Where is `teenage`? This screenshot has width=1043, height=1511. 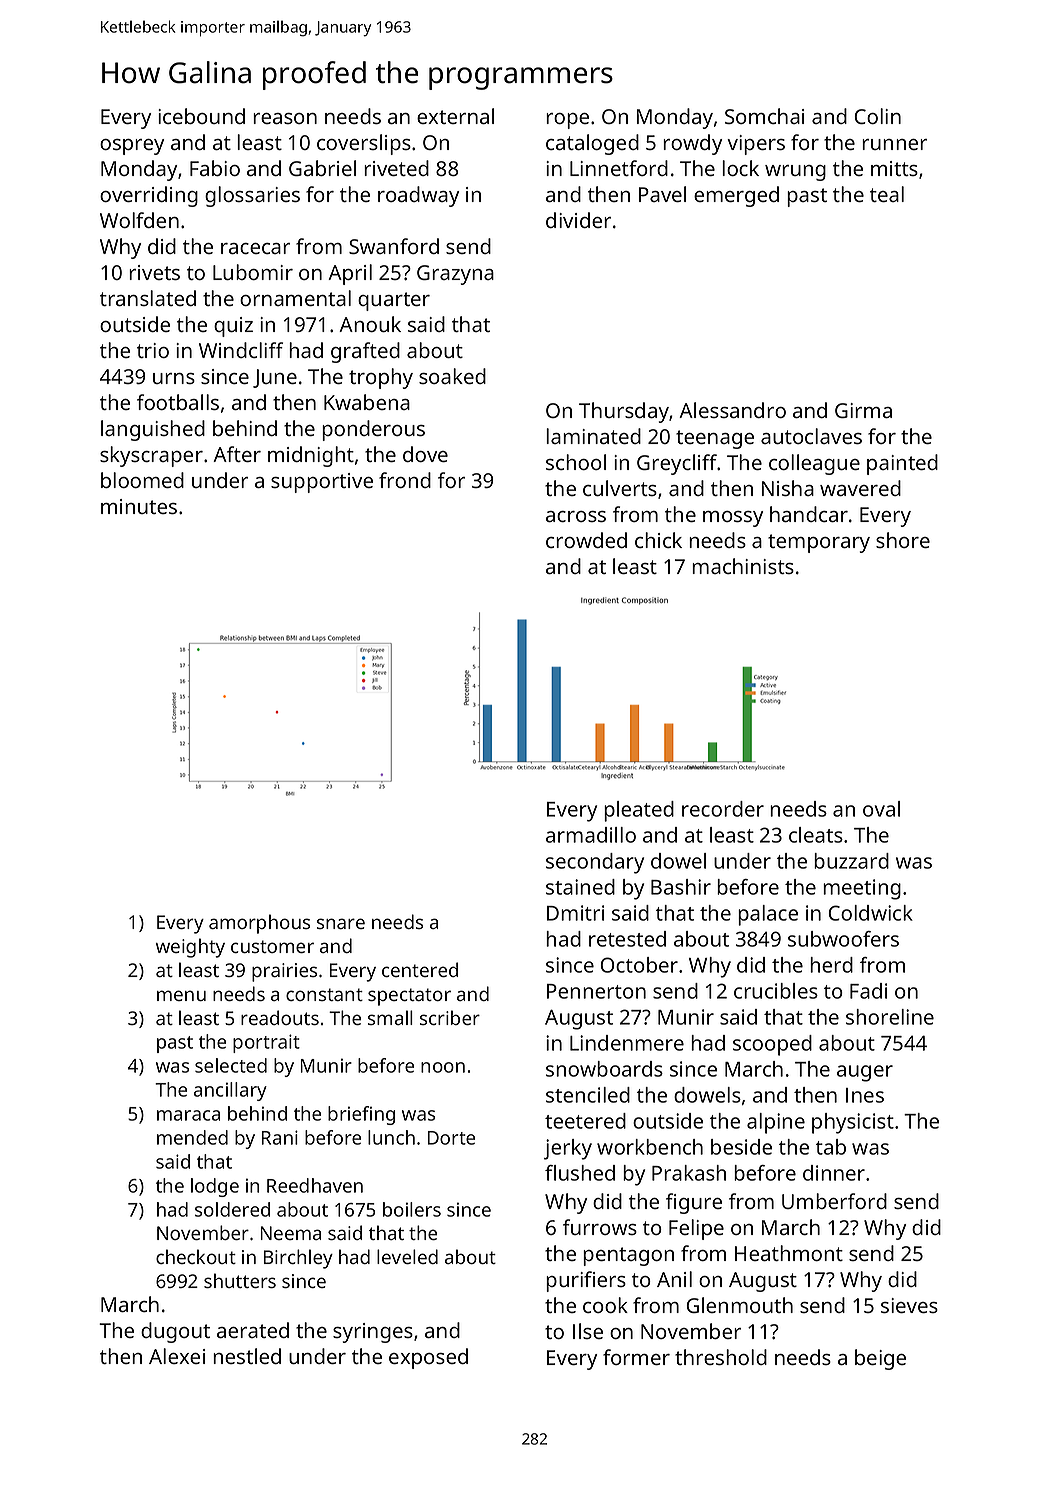 teenage is located at coordinates (715, 439).
